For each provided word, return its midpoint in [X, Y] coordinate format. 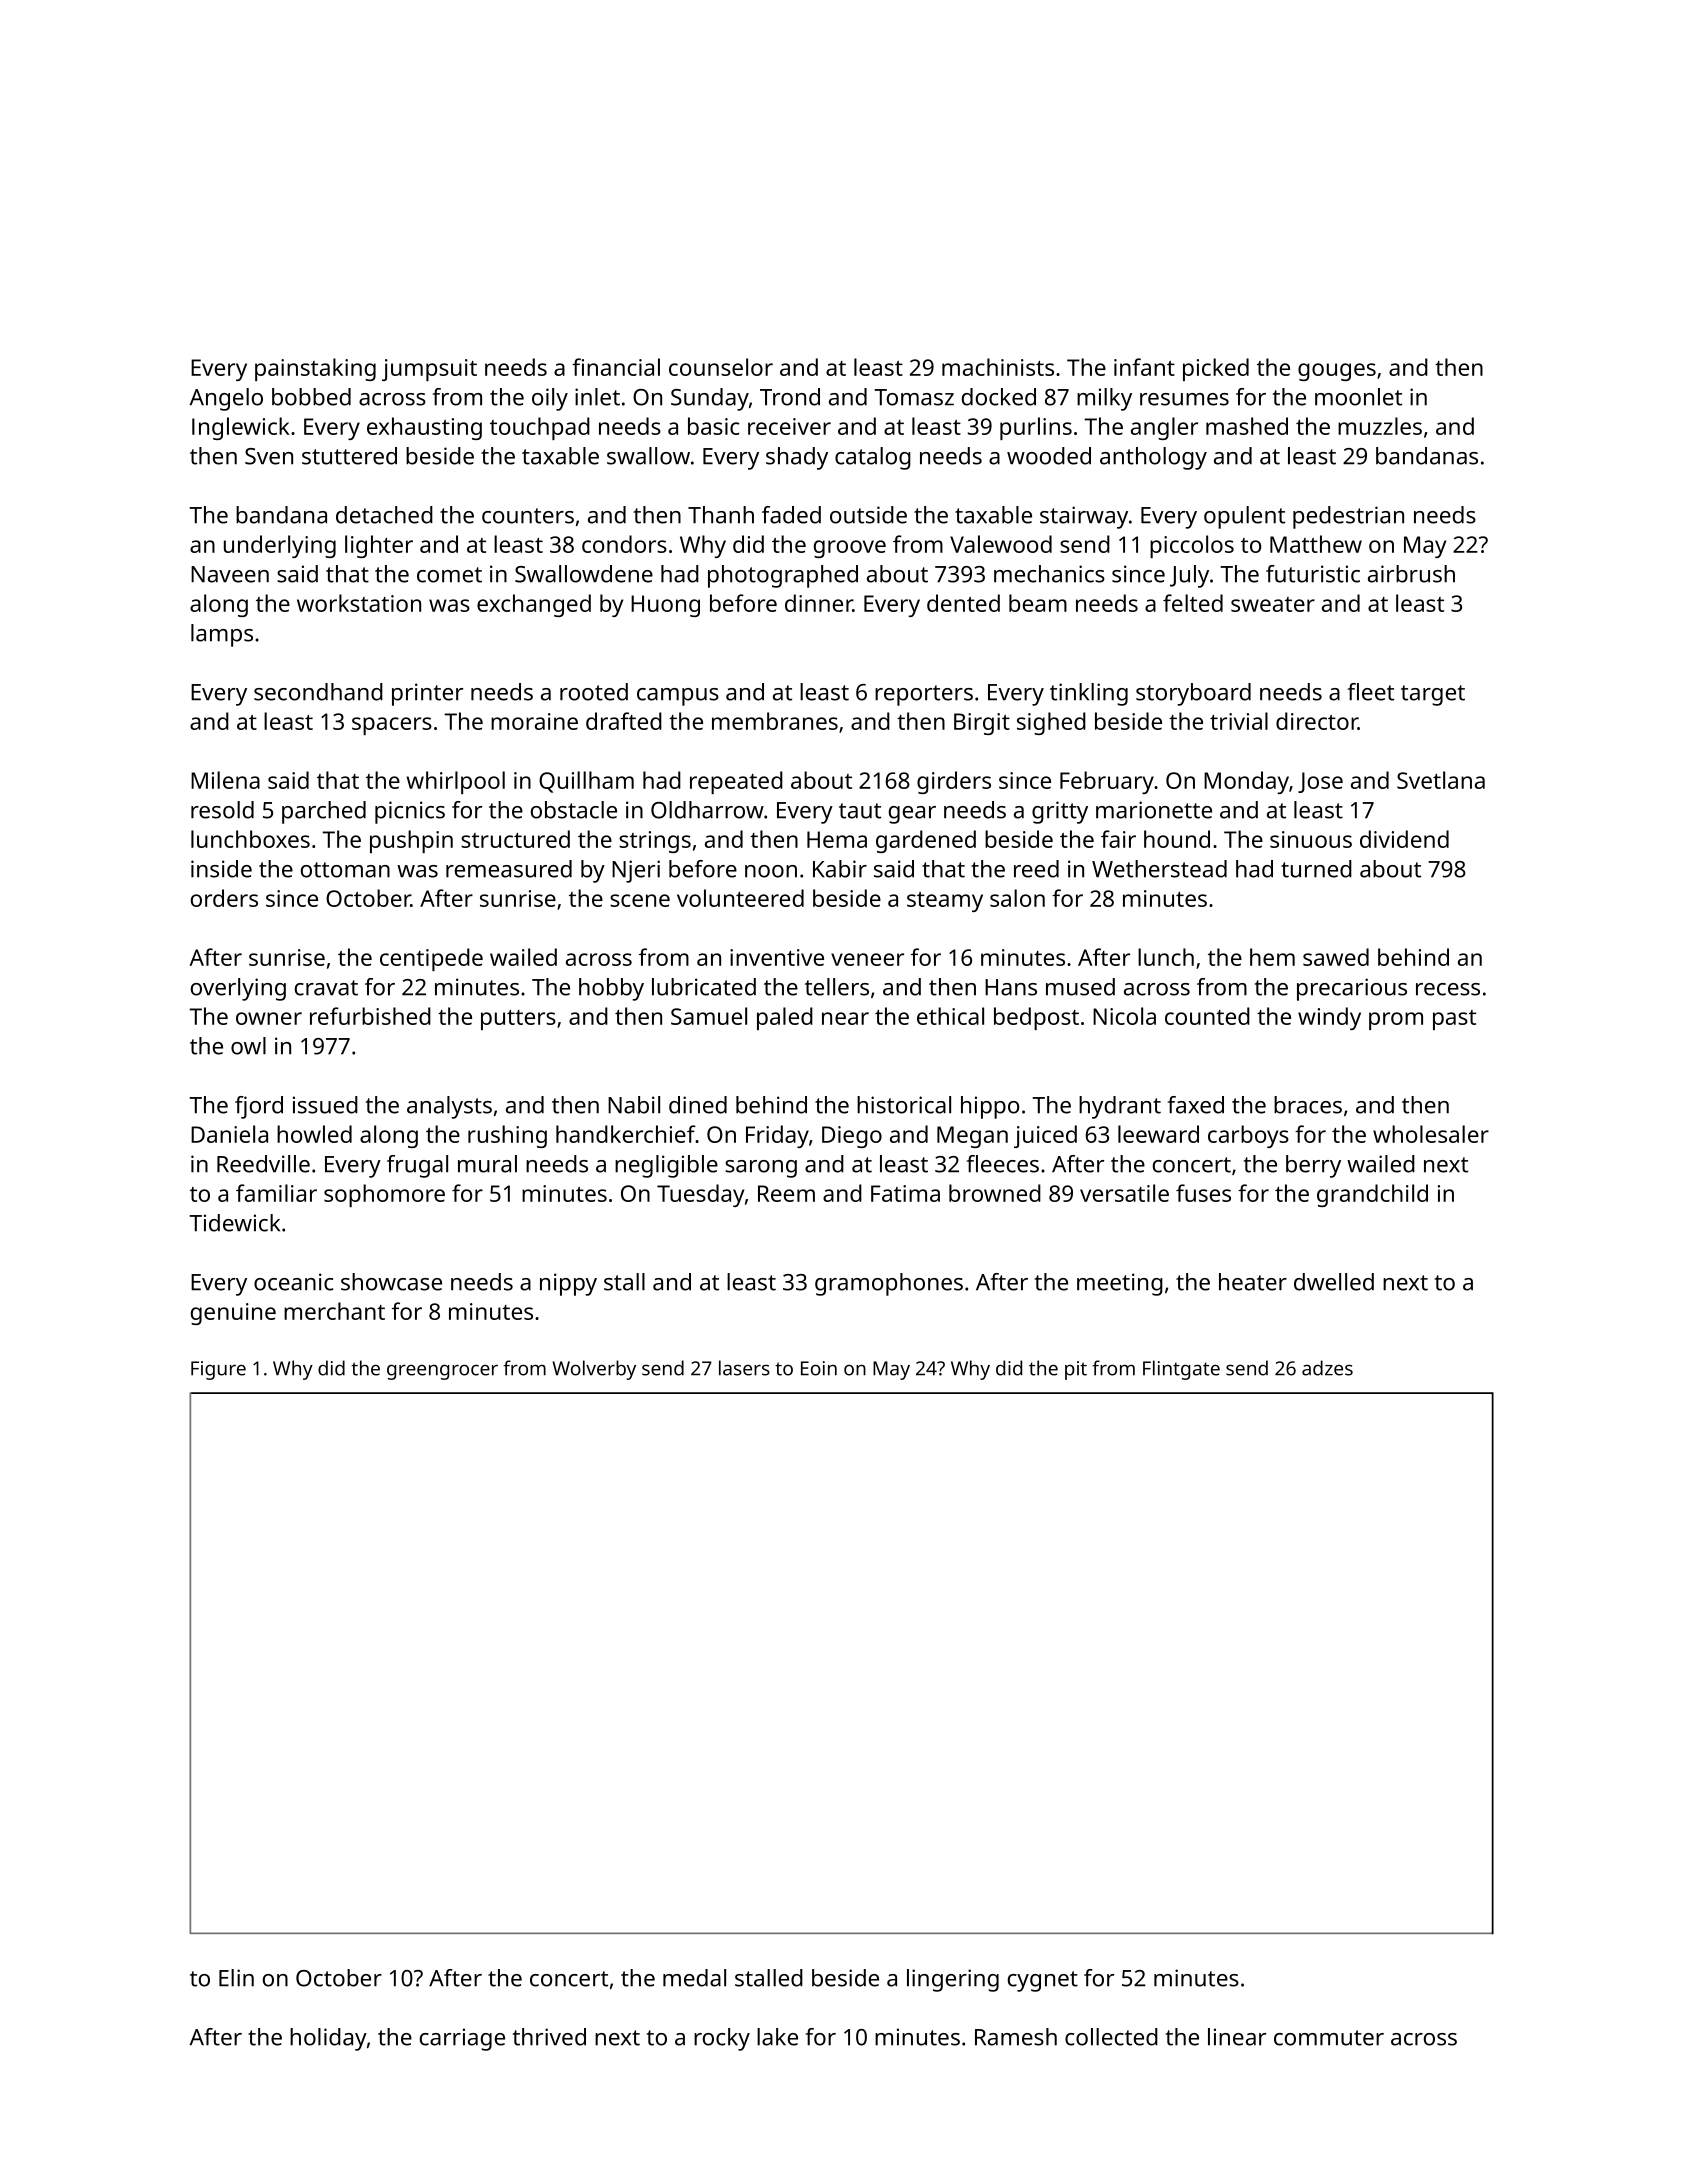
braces [1308, 1105]
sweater [1273, 604]
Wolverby [594, 1370]
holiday [328, 2039]
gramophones [889, 1284]
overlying [238, 989]
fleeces [1002, 1164]
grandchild [1372, 1195]
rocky [722, 2039]
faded [791, 515]
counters [528, 516]
